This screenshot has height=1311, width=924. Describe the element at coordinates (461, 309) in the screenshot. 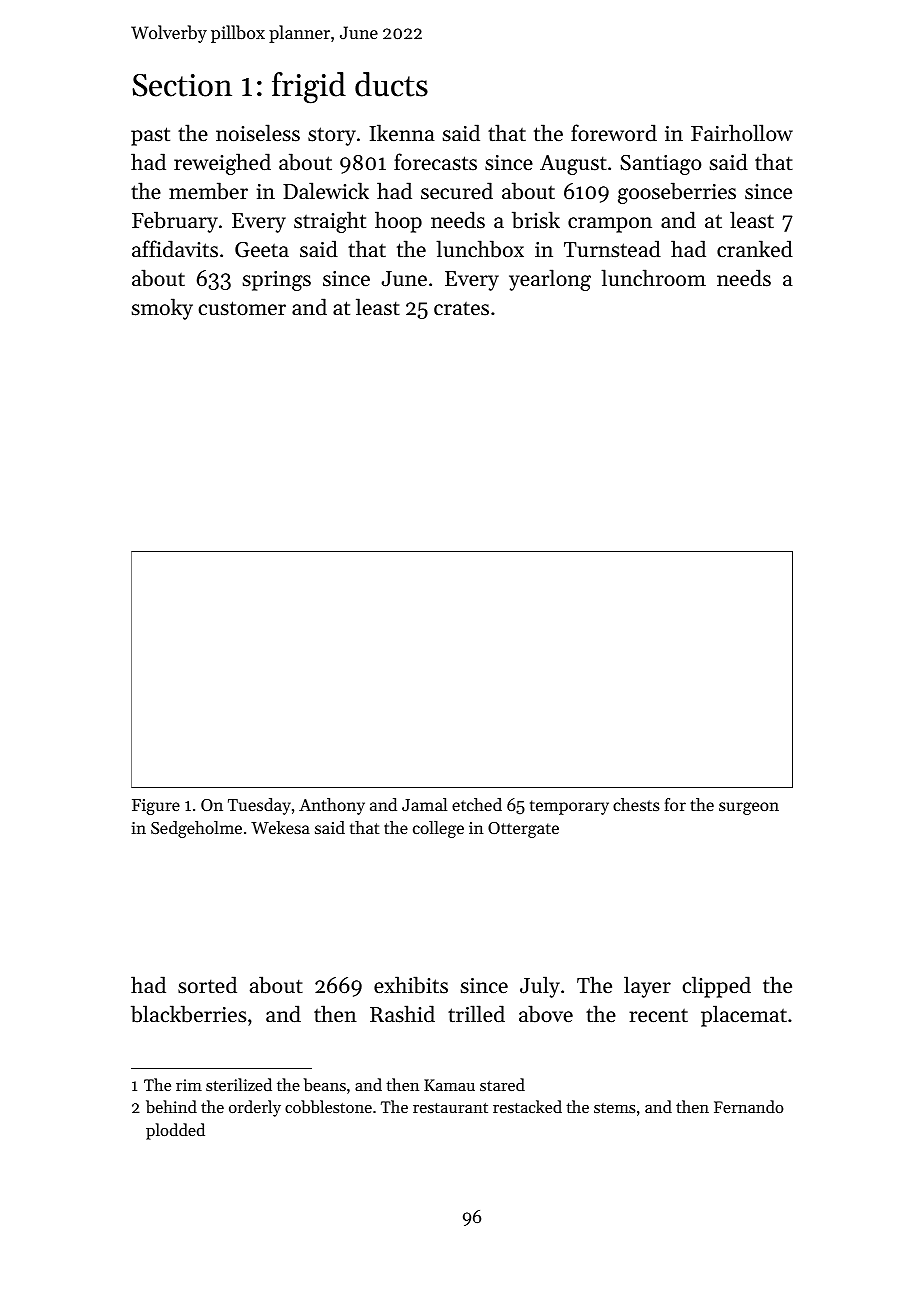

I see `crates` at that location.
